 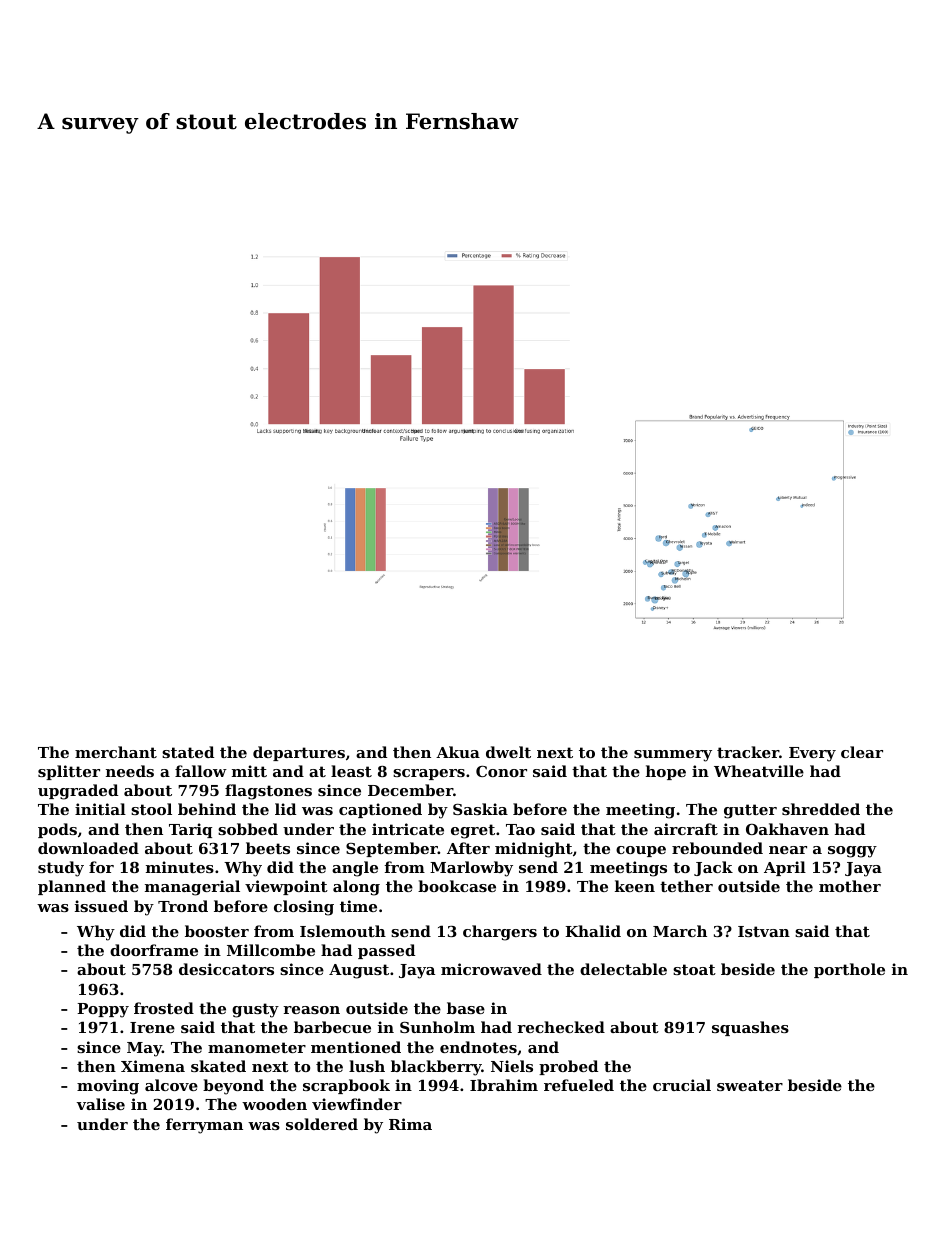 What do you see at coordinates (78, 792) in the screenshot?
I see `upgraded` at bounding box center [78, 792].
